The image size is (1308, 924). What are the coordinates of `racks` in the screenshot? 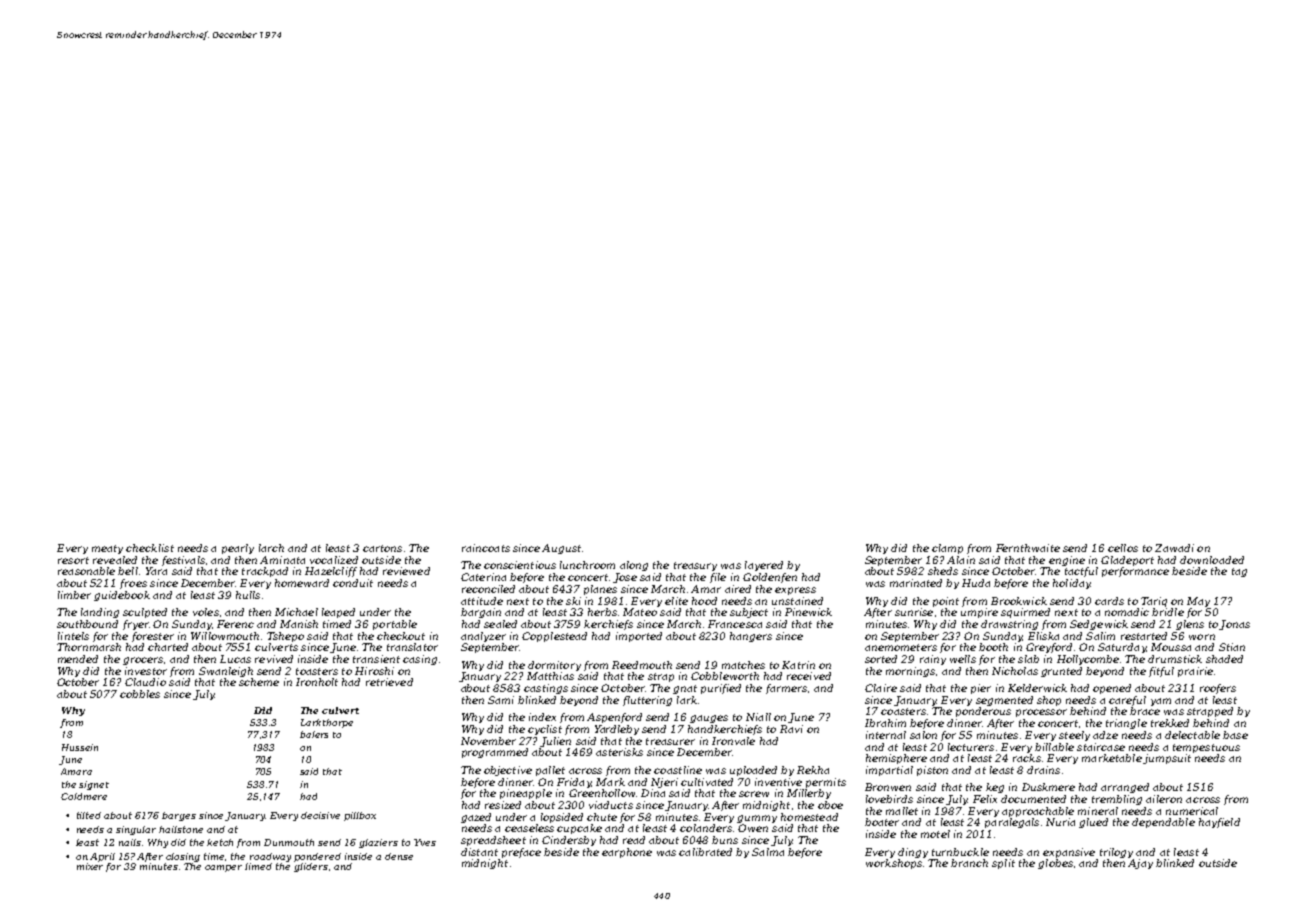 It's located at (1027, 758).
